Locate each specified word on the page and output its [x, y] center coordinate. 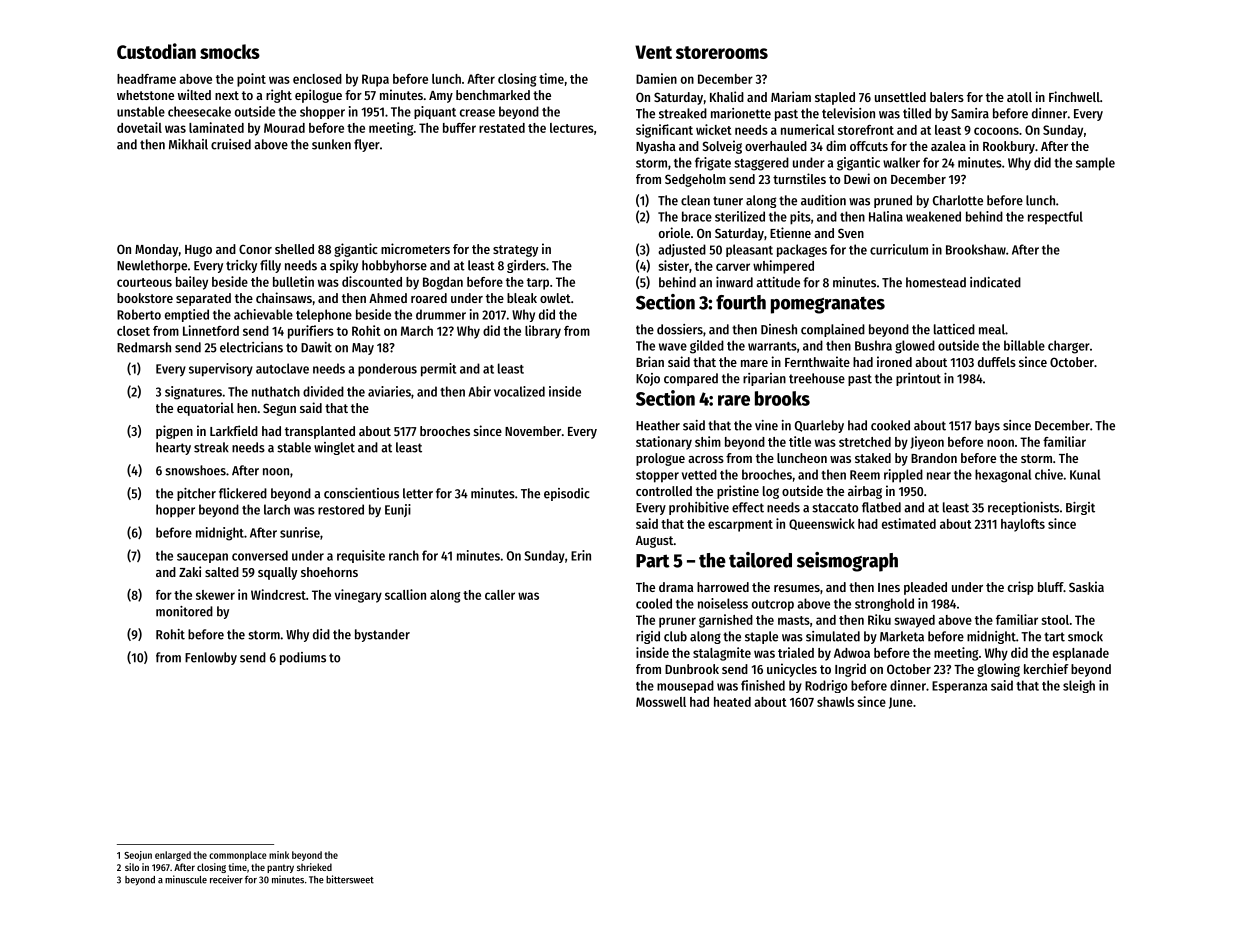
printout [918, 379]
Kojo [648, 379]
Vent [653, 52]
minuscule [186, 879]
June [901, 703]
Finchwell [1074, 96]
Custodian [156, 51]
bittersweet [350, 879]
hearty [173, 448]
